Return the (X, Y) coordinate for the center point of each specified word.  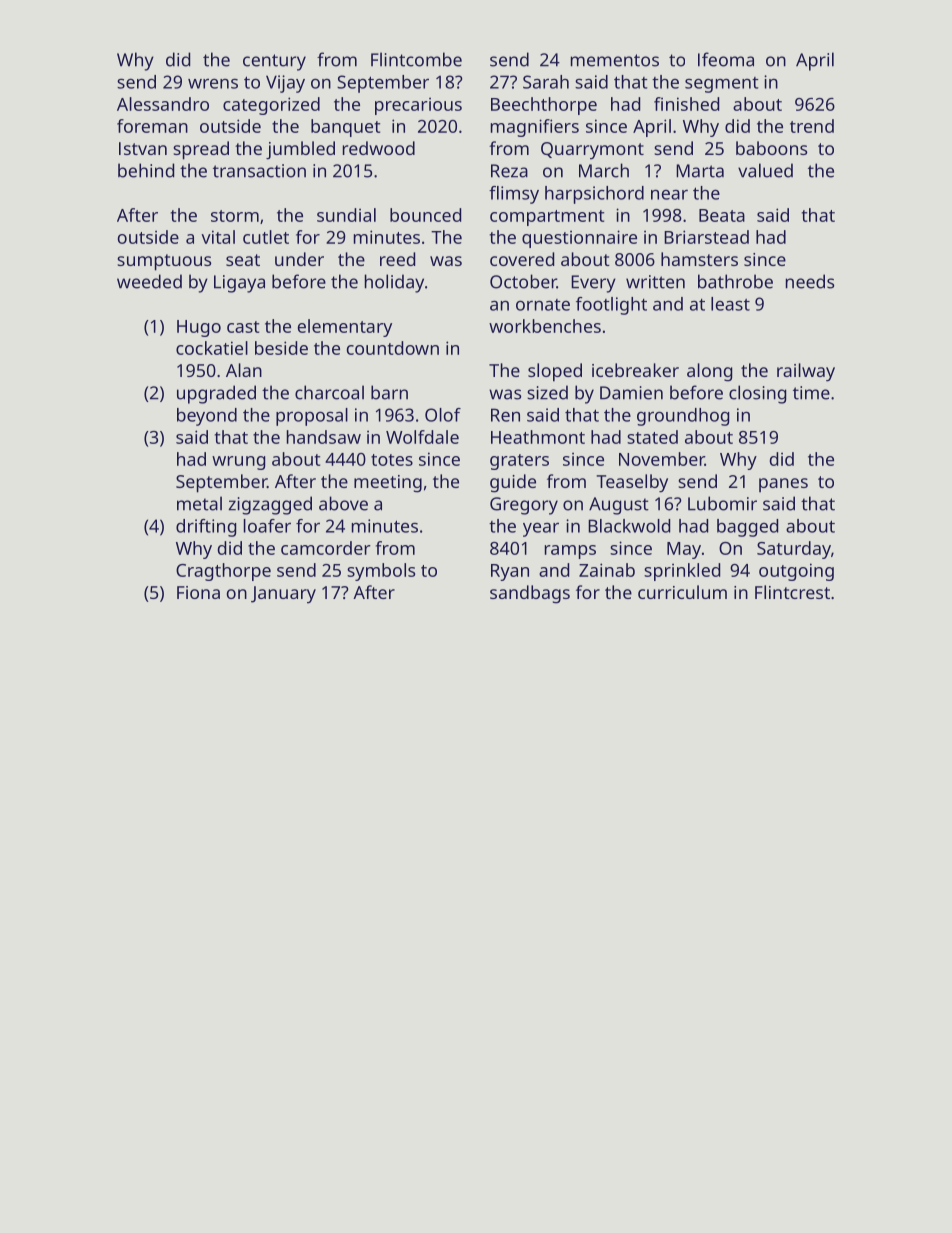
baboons (771, 148)
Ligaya (239, 284)
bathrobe (735, 281)
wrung (238, 463)
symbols (381, 572)
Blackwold (629, 526)
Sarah (546, 82)
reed (397, 259)
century (274, 62)
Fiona (198, 592)
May (684, 550)
